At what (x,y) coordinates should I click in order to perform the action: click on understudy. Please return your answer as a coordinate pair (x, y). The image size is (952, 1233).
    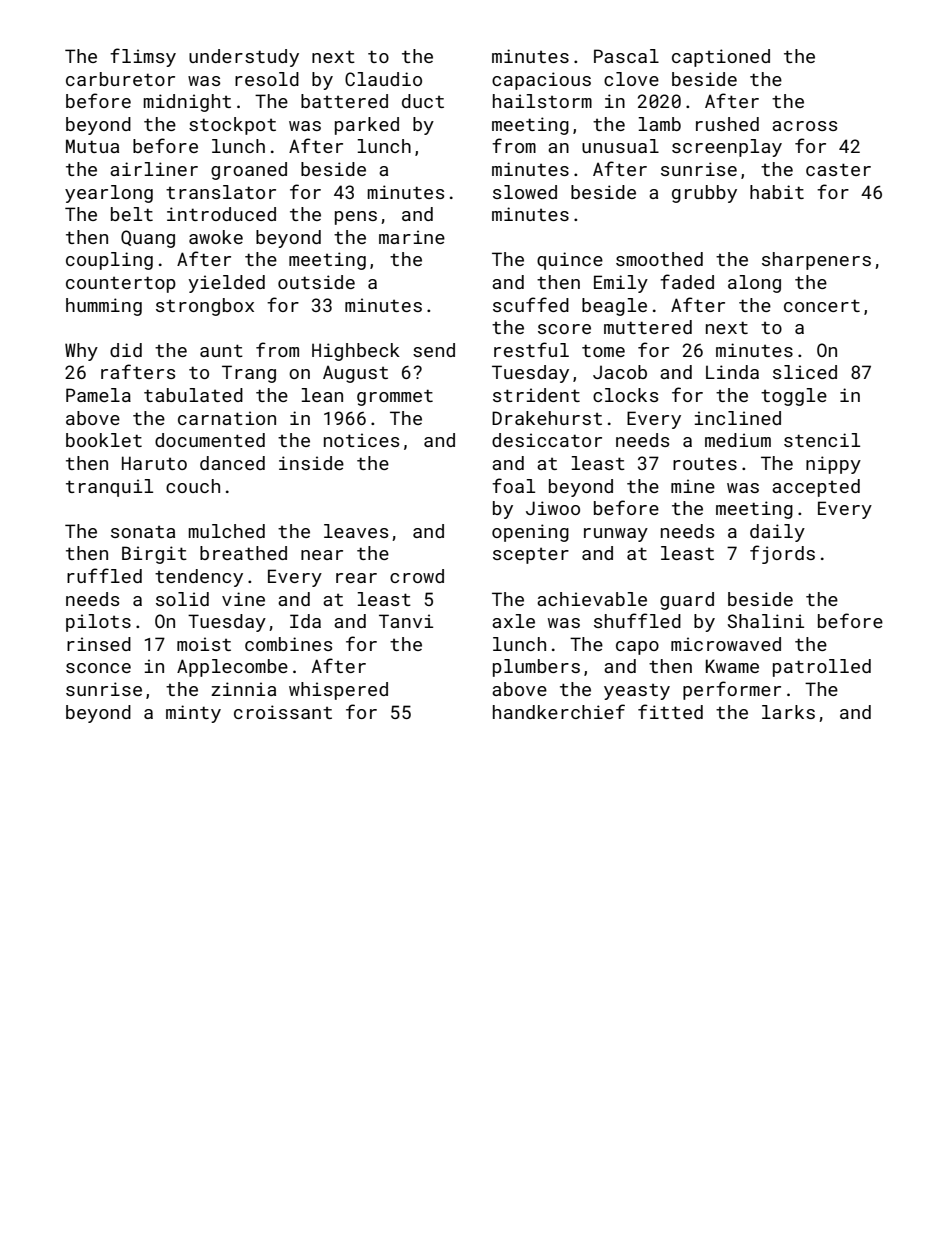
    Looking at the image, I should click on (244, 58).
